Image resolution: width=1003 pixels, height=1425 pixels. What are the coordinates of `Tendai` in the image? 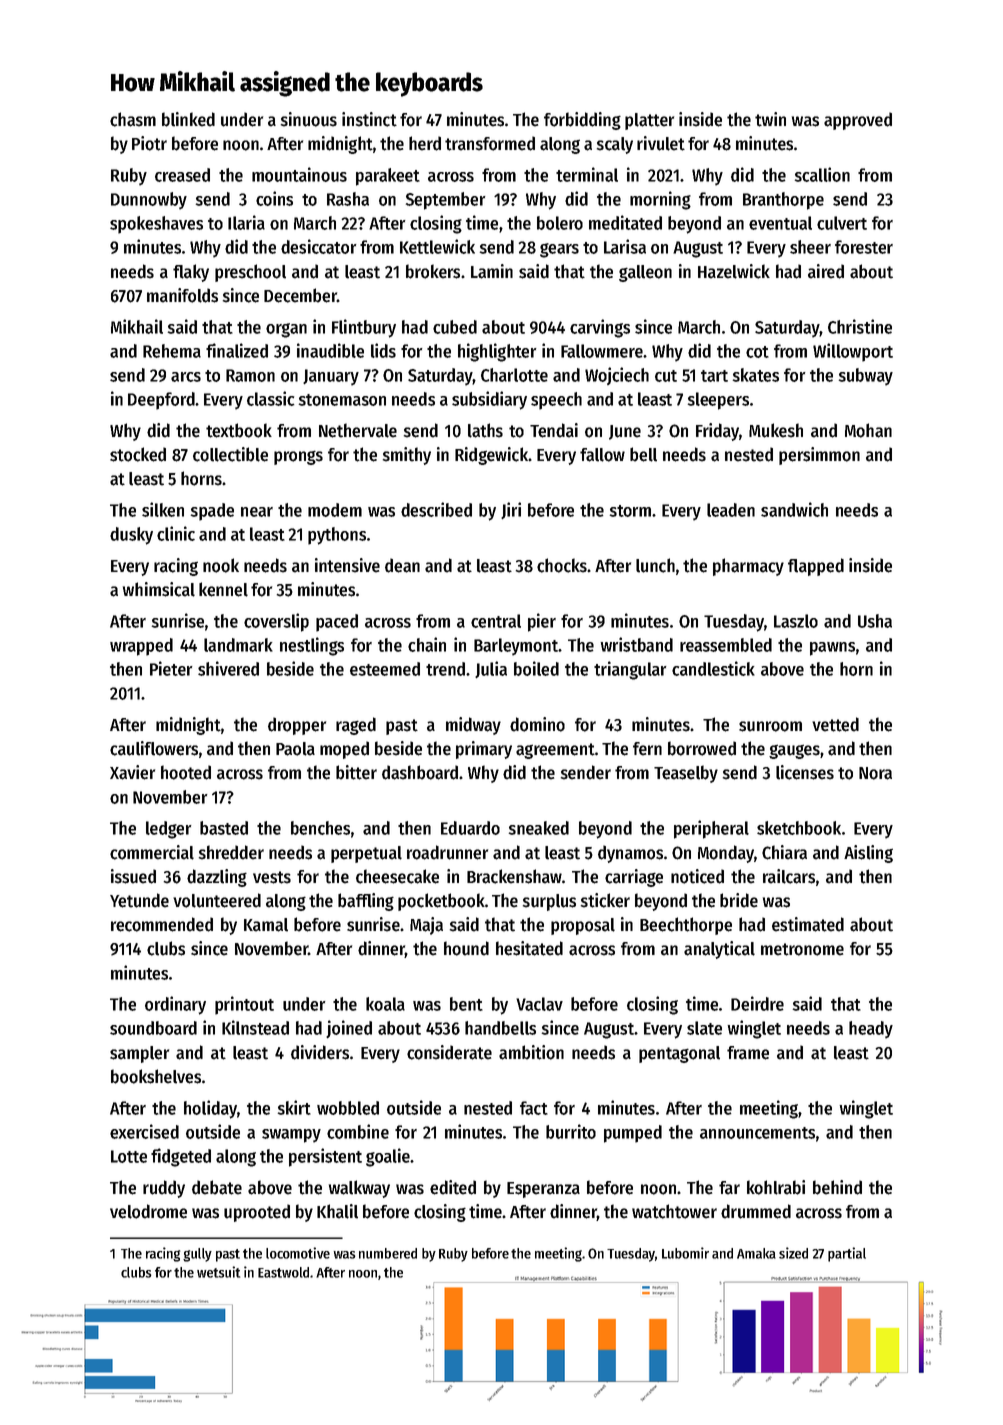 It's located at (554, 430).
